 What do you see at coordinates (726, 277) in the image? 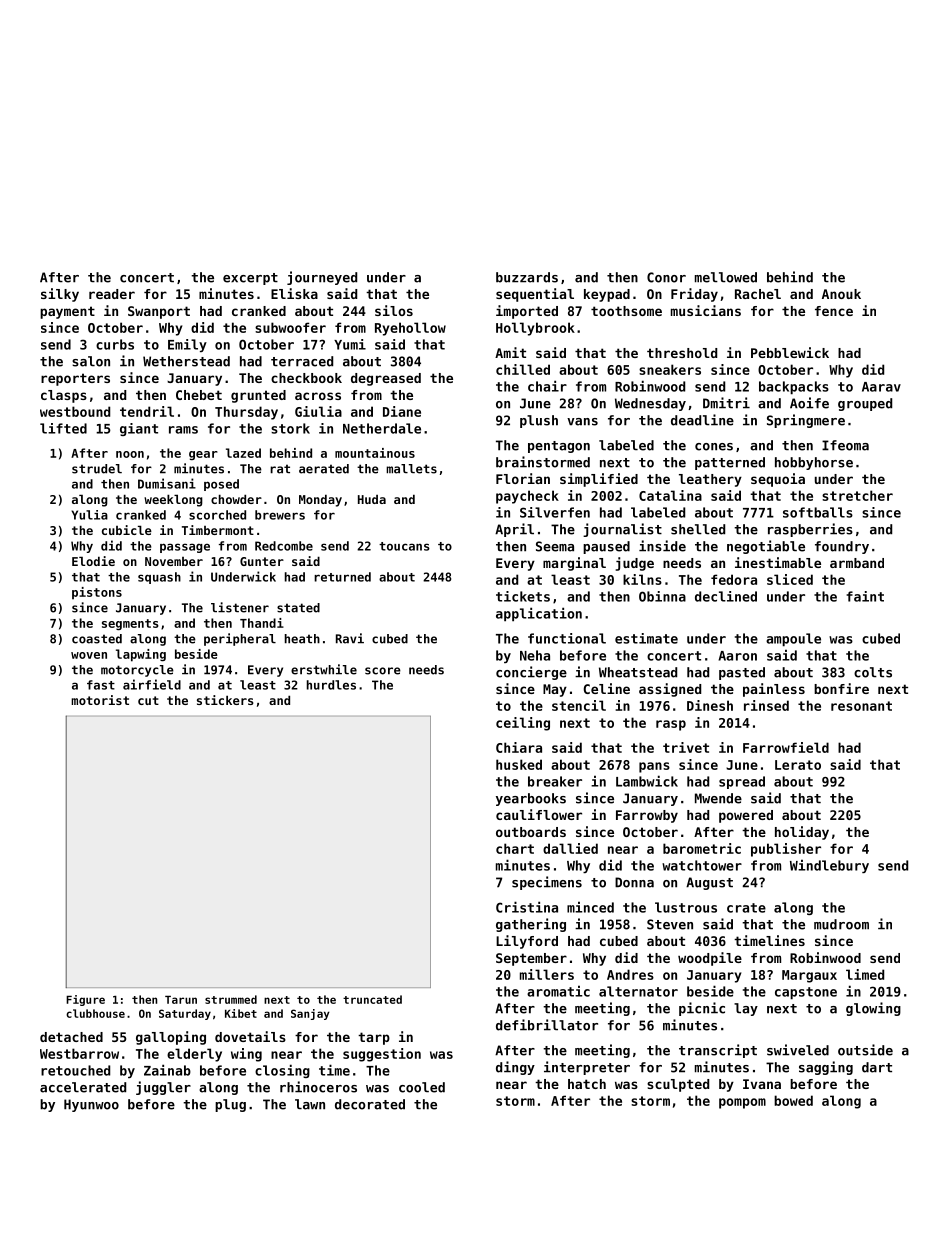
I see `mellowed` at bounding box center [726, 277].
